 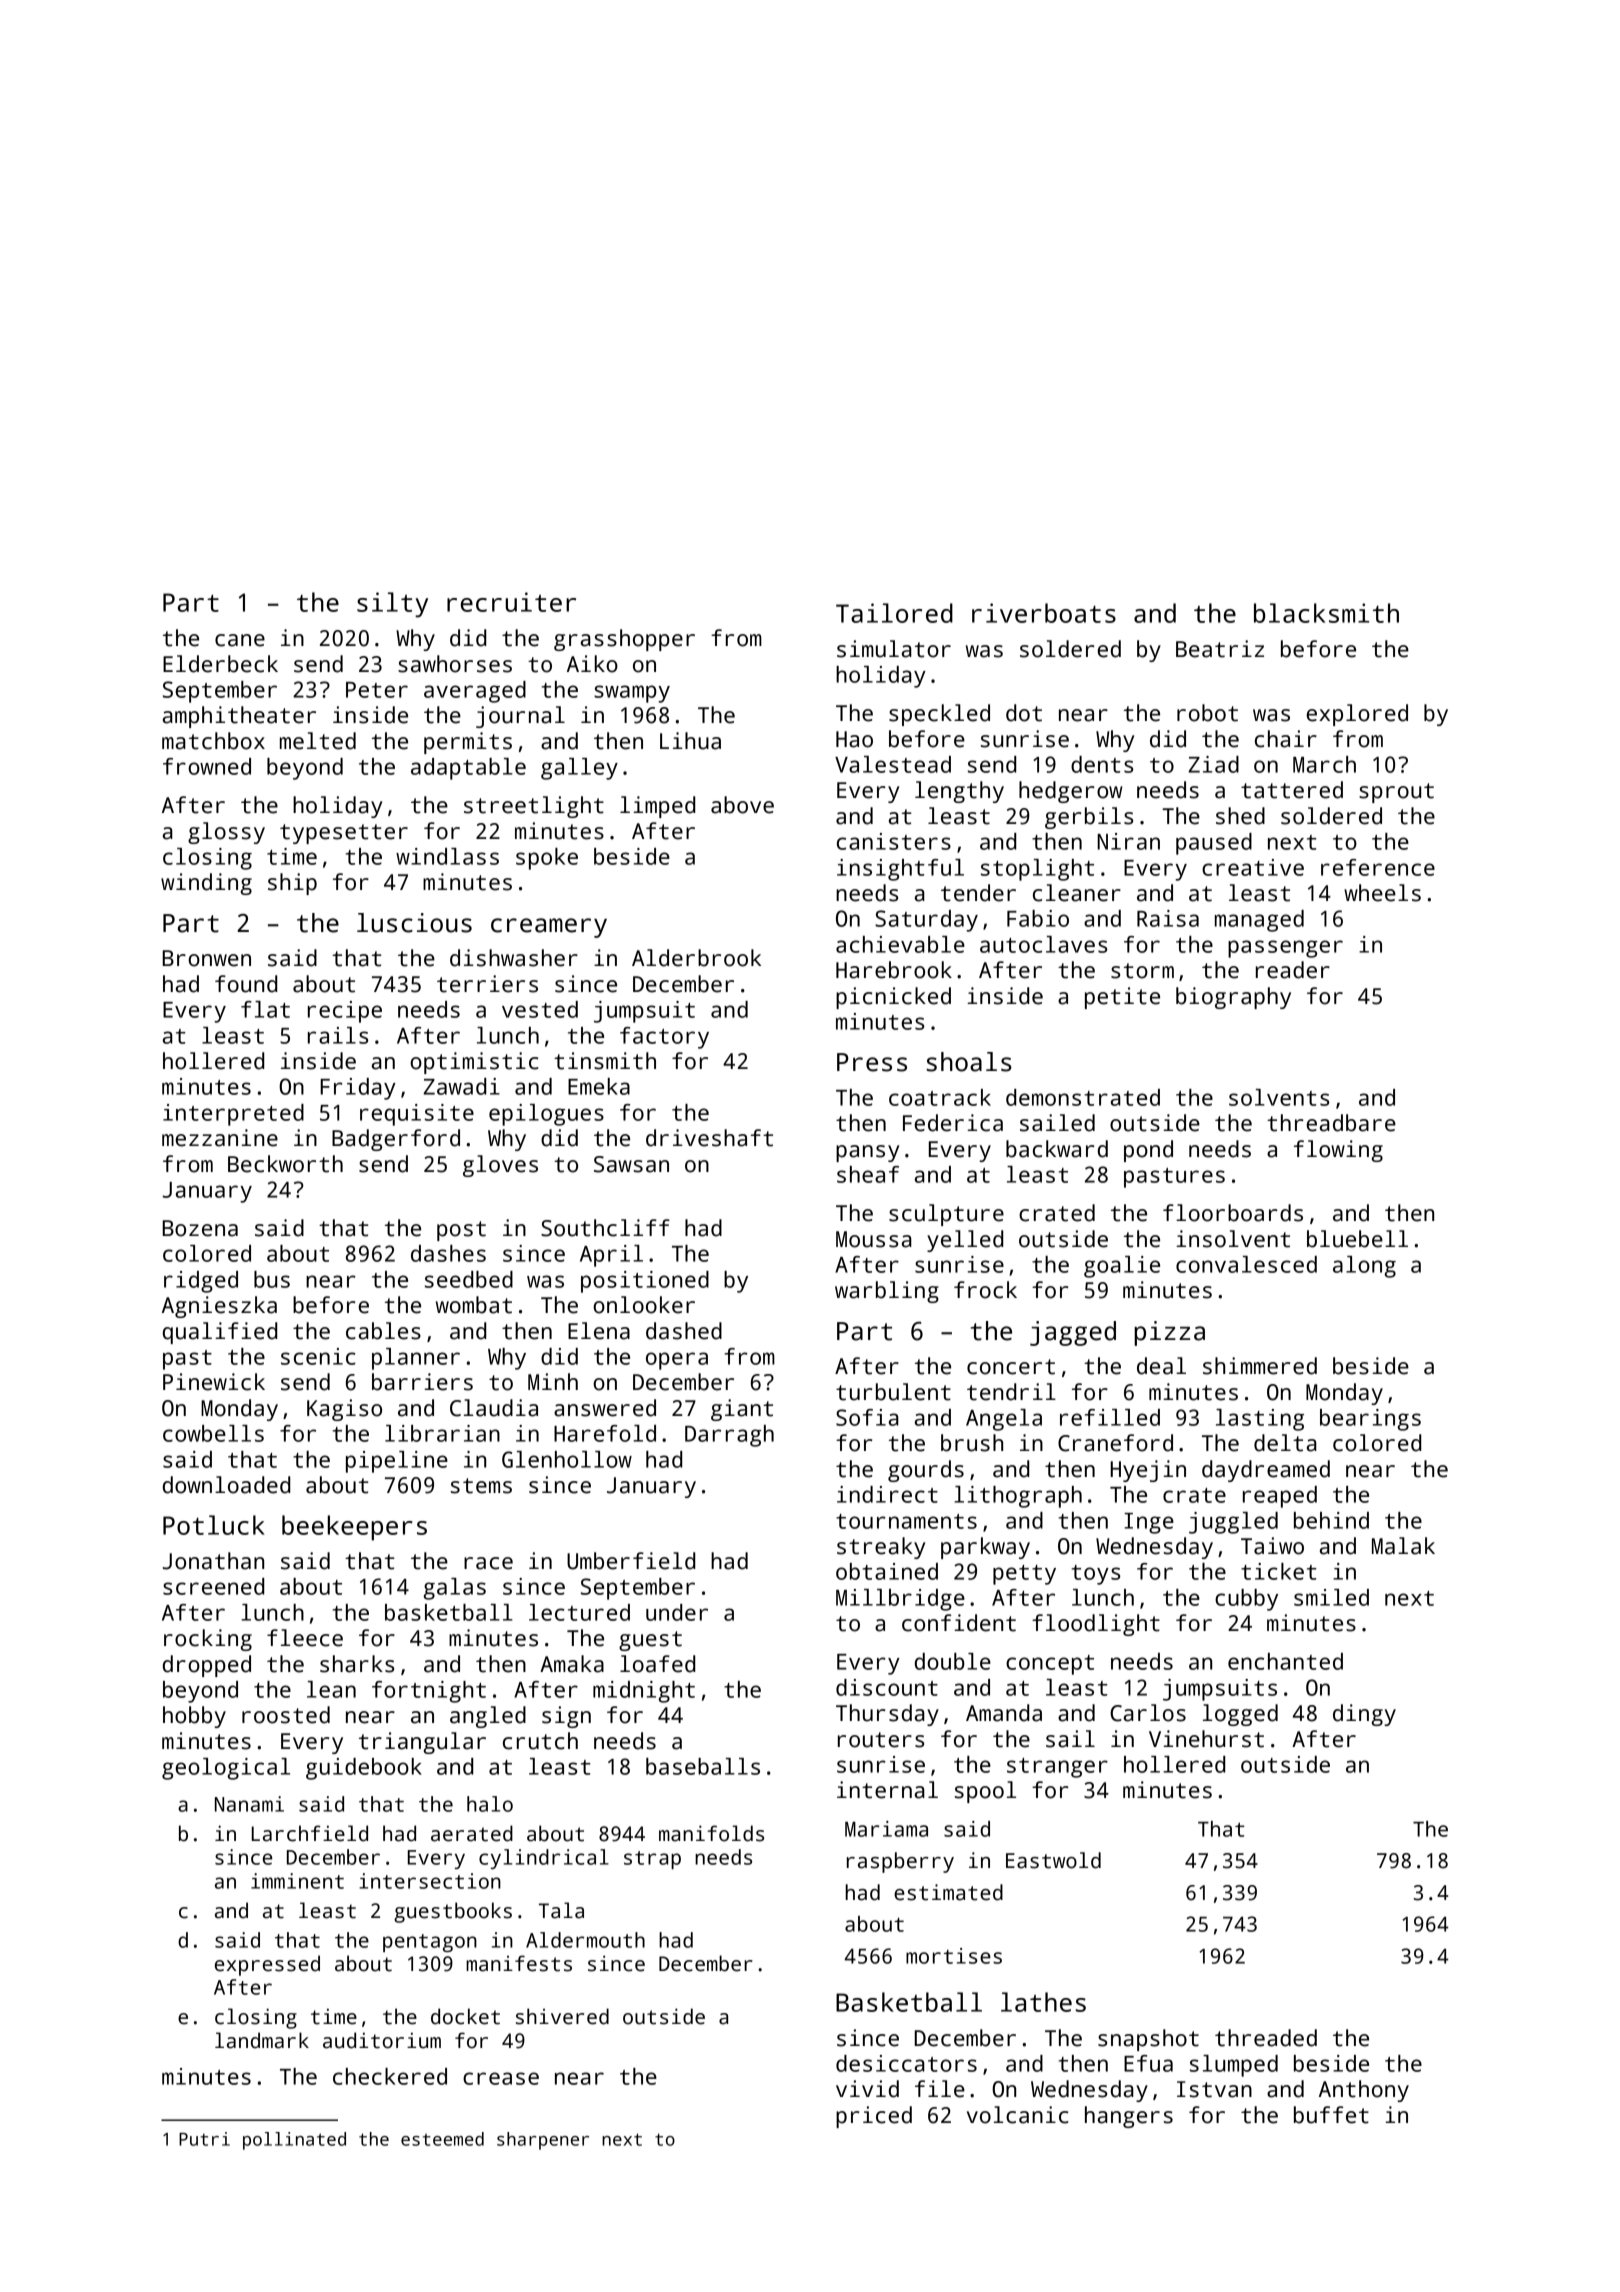 What do you see at coordinates (461, 1086) in the screenshot?
I see `Zawadi` at bounding box center [461, 1086].
